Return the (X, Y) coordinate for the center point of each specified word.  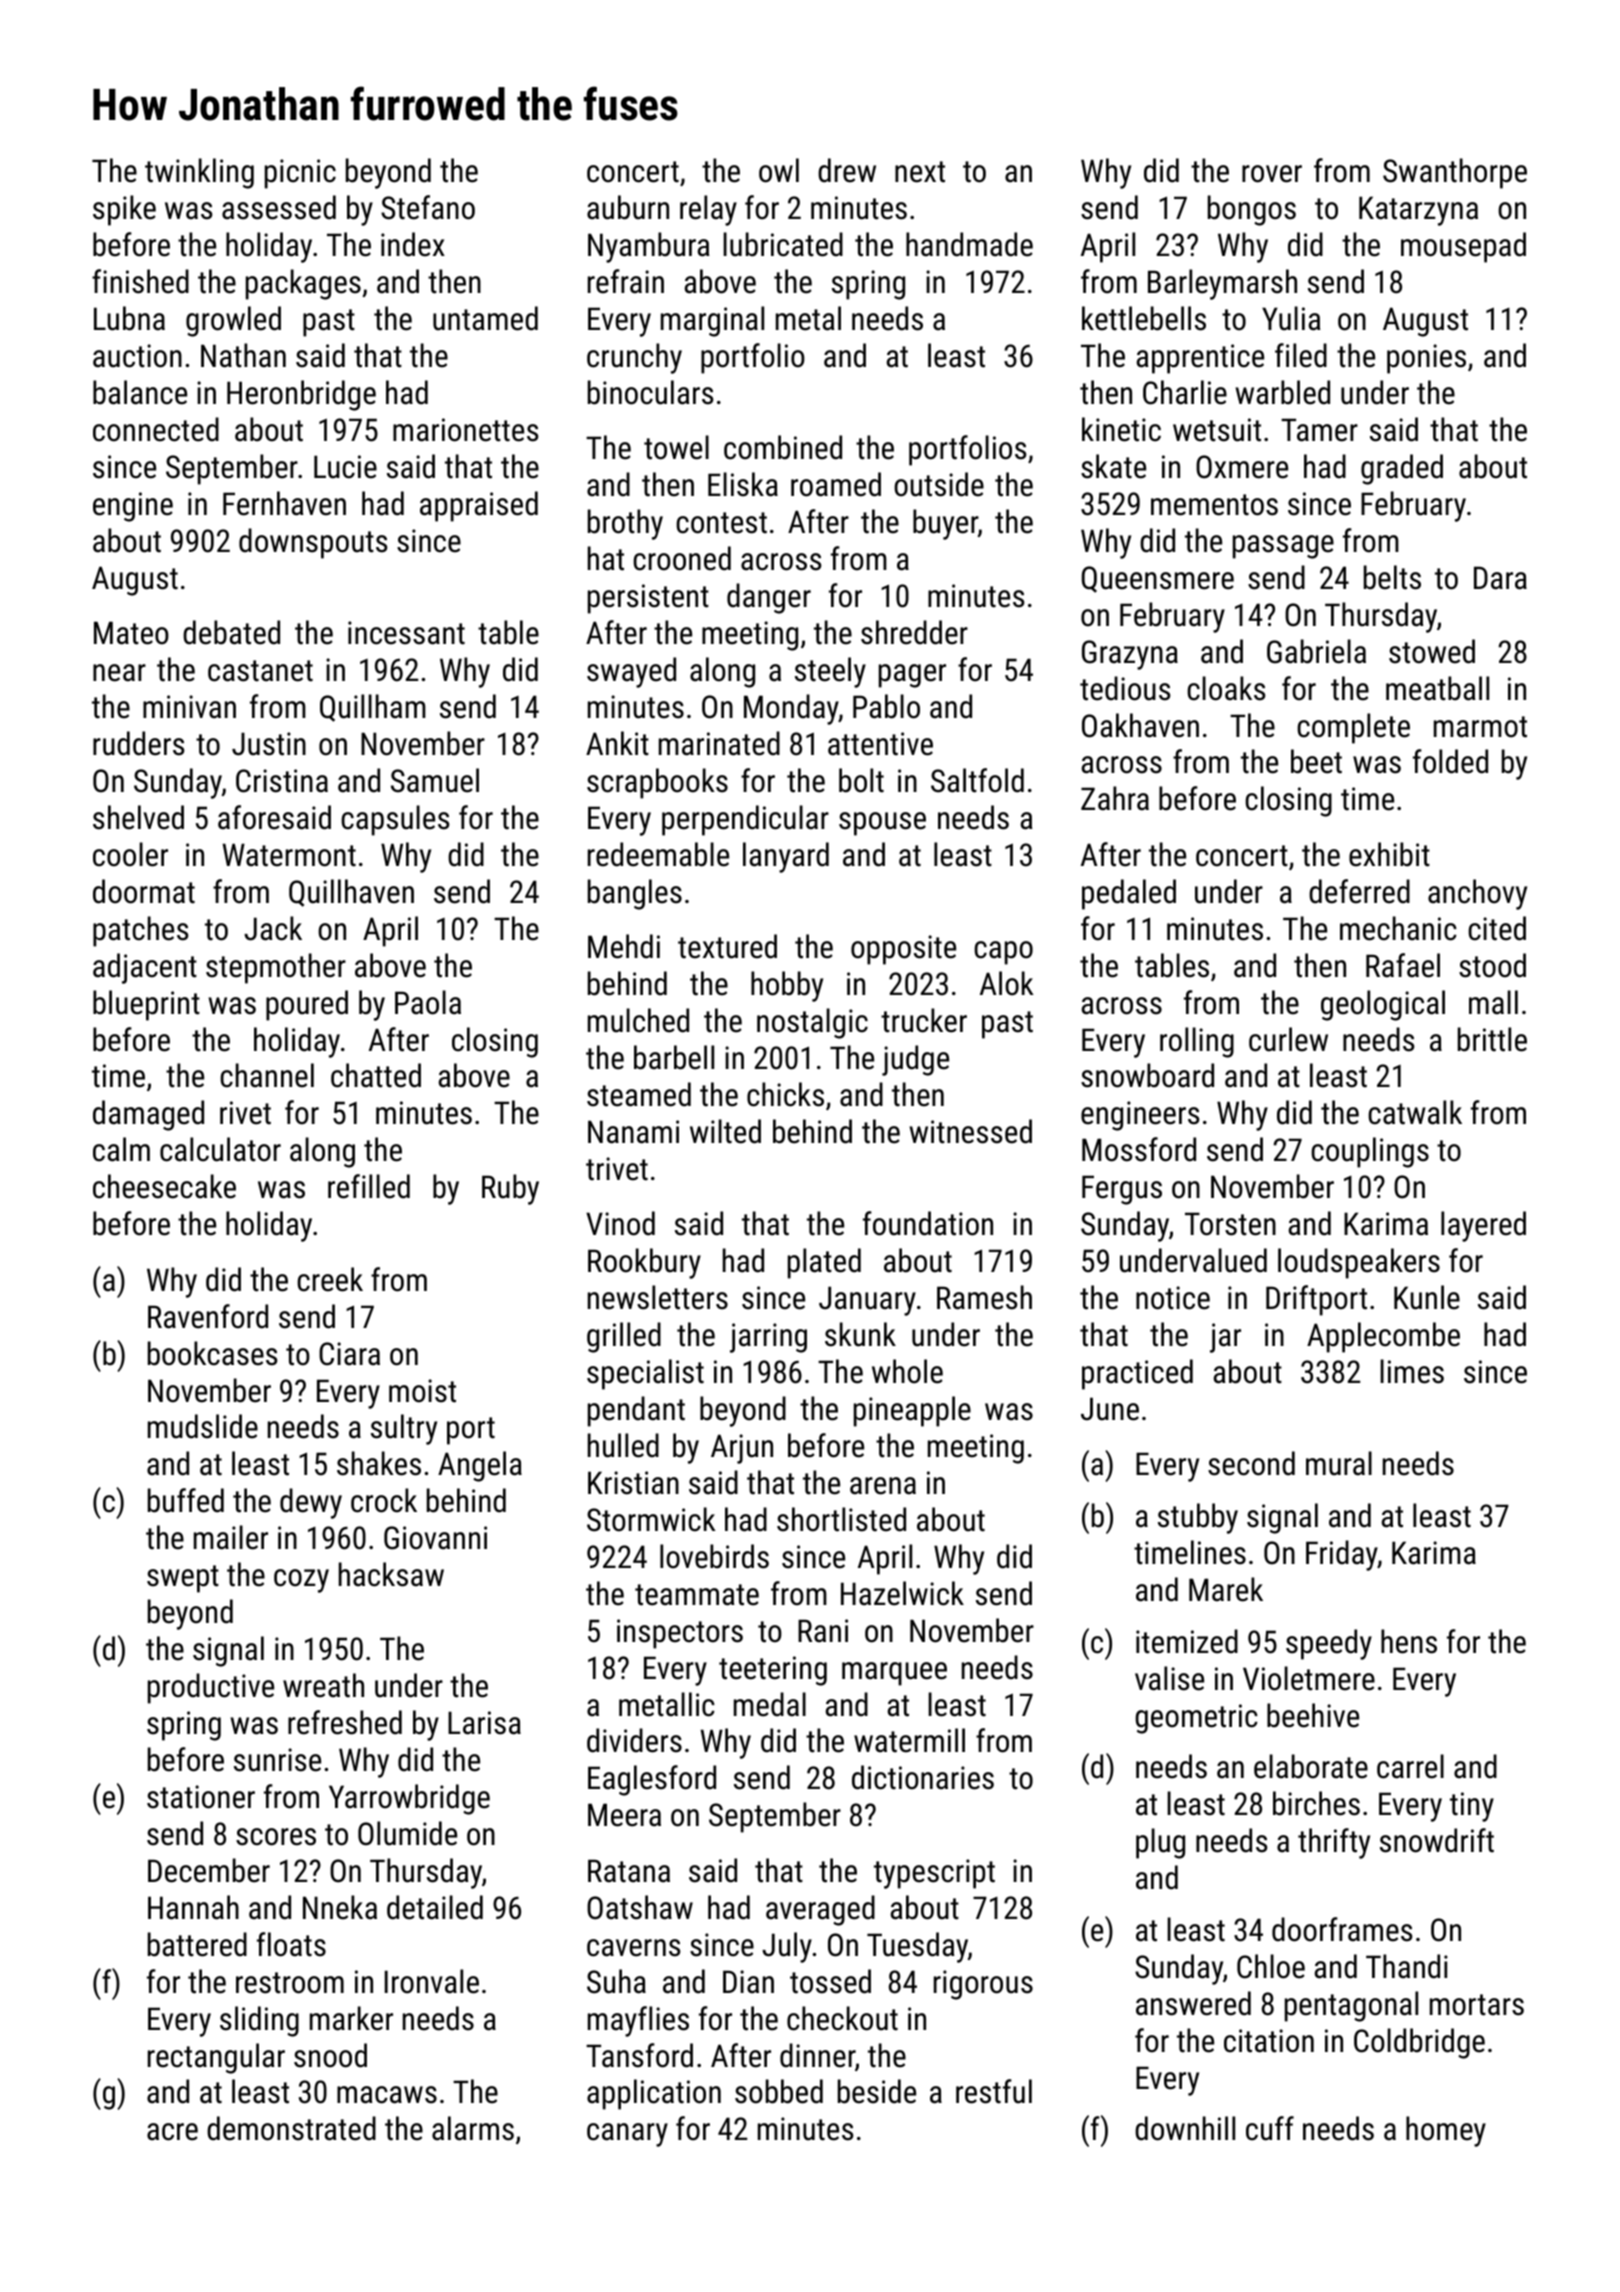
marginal (712, 321)
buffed (186, 1500)
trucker (924, 1020)
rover (1272, 174)
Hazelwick (902, 1593)
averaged (820, 1910)
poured (307, 1005)
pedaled (1129, 894)
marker (351, 2018)
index (413, 244)
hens (1409, 1641)
